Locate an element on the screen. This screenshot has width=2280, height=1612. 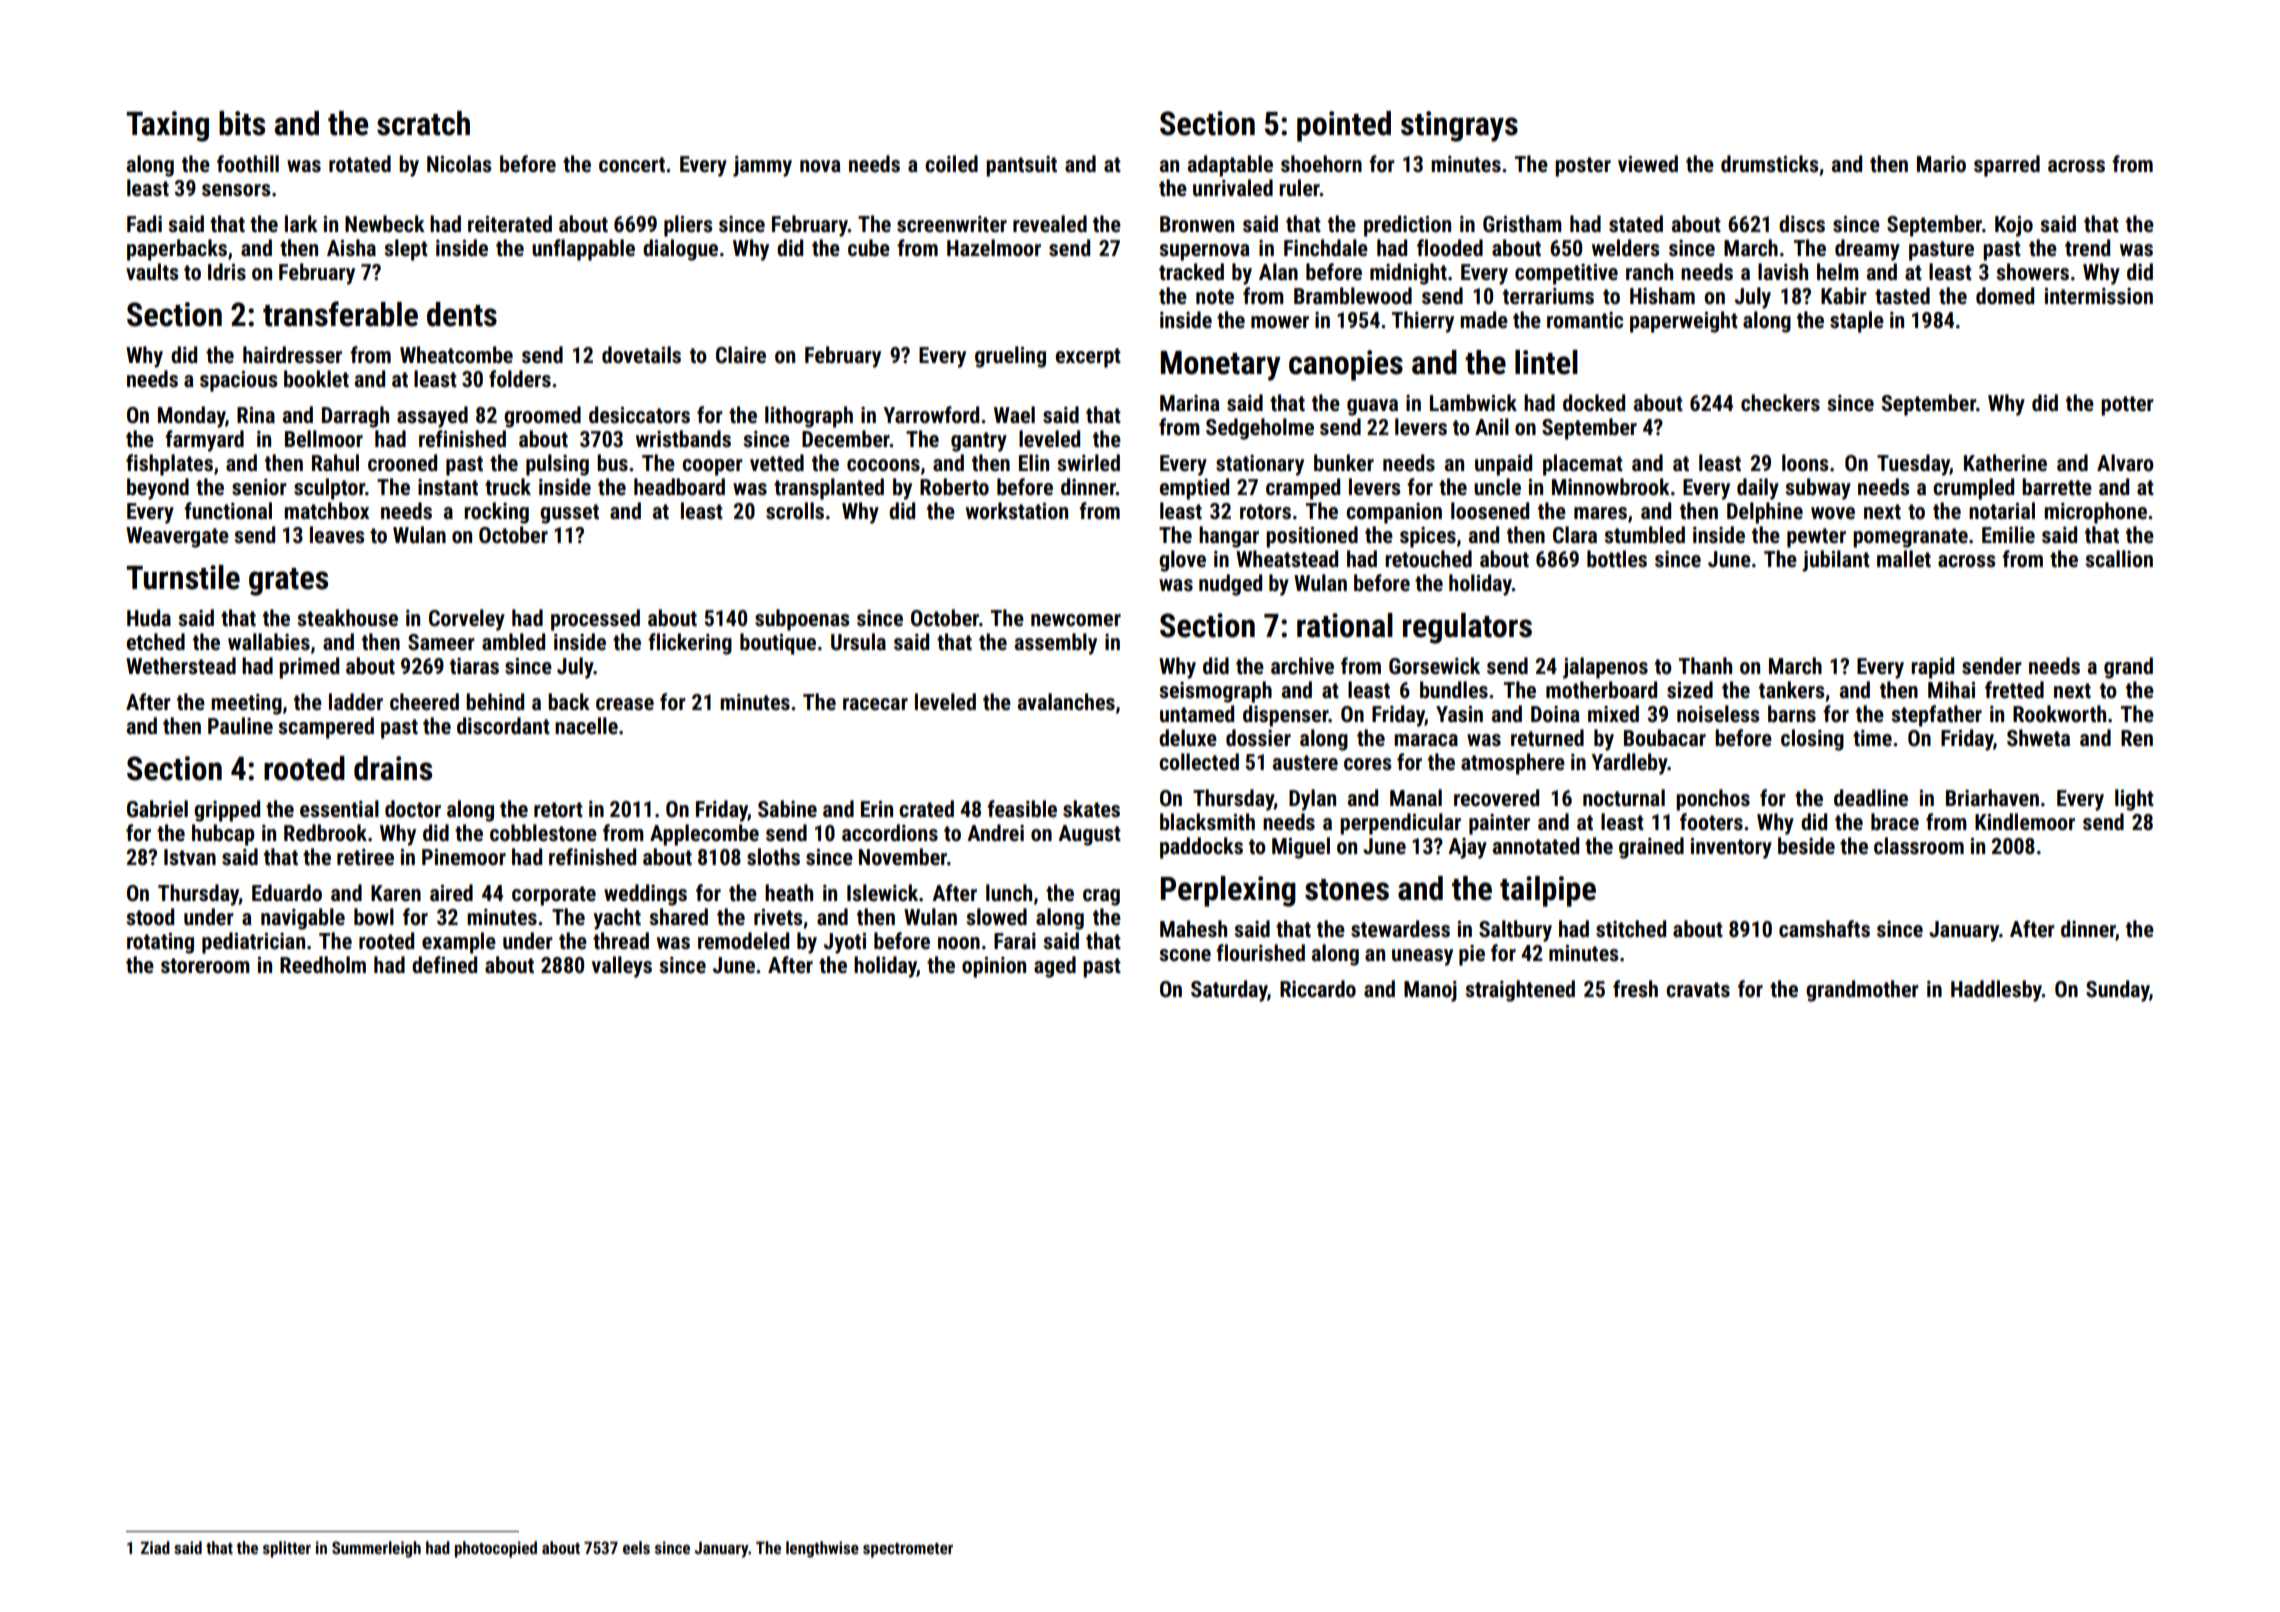
shoehorn is located at coordinates (1321, 164).
